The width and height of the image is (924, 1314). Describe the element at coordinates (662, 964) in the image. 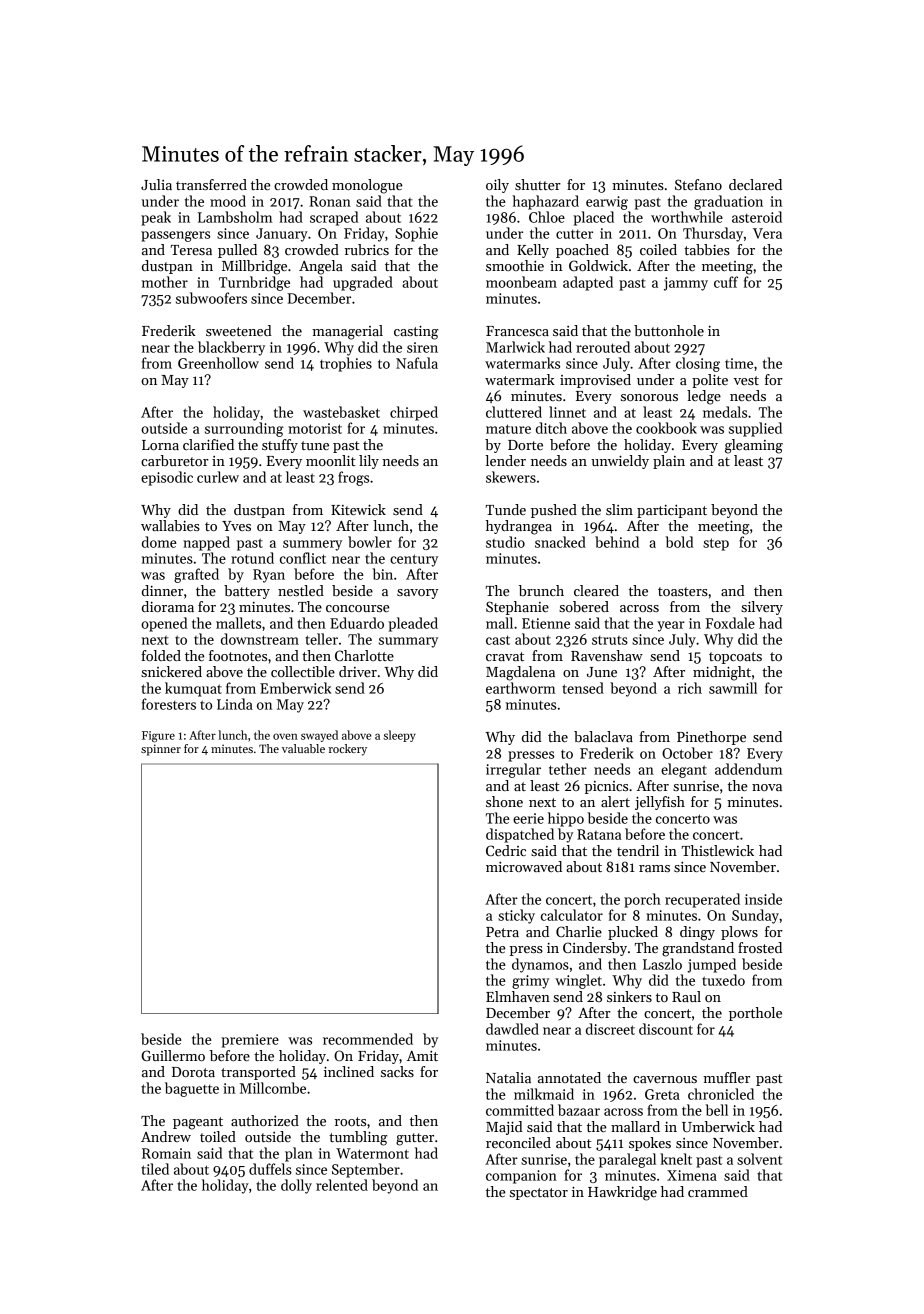

I see `Laszlo` at that location.
